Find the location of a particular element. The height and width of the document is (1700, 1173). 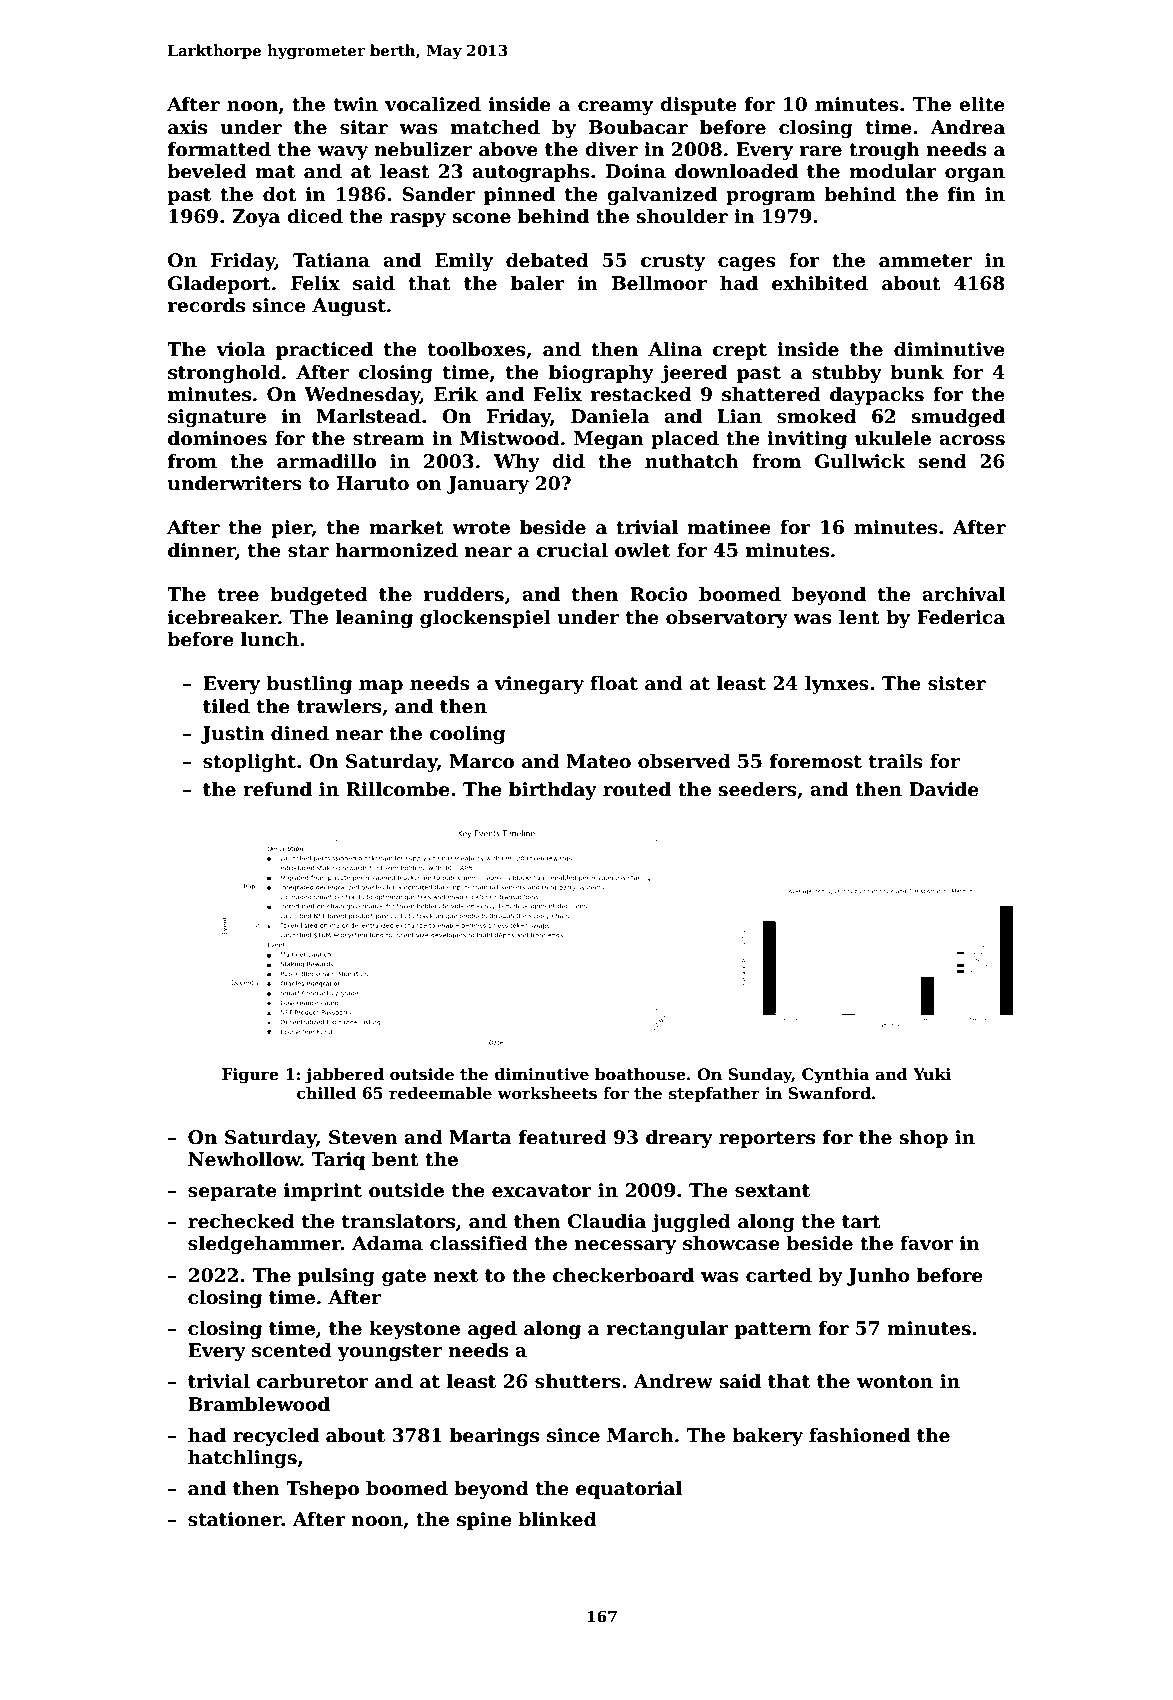

dreary is located at coordinates (679, 1139).
